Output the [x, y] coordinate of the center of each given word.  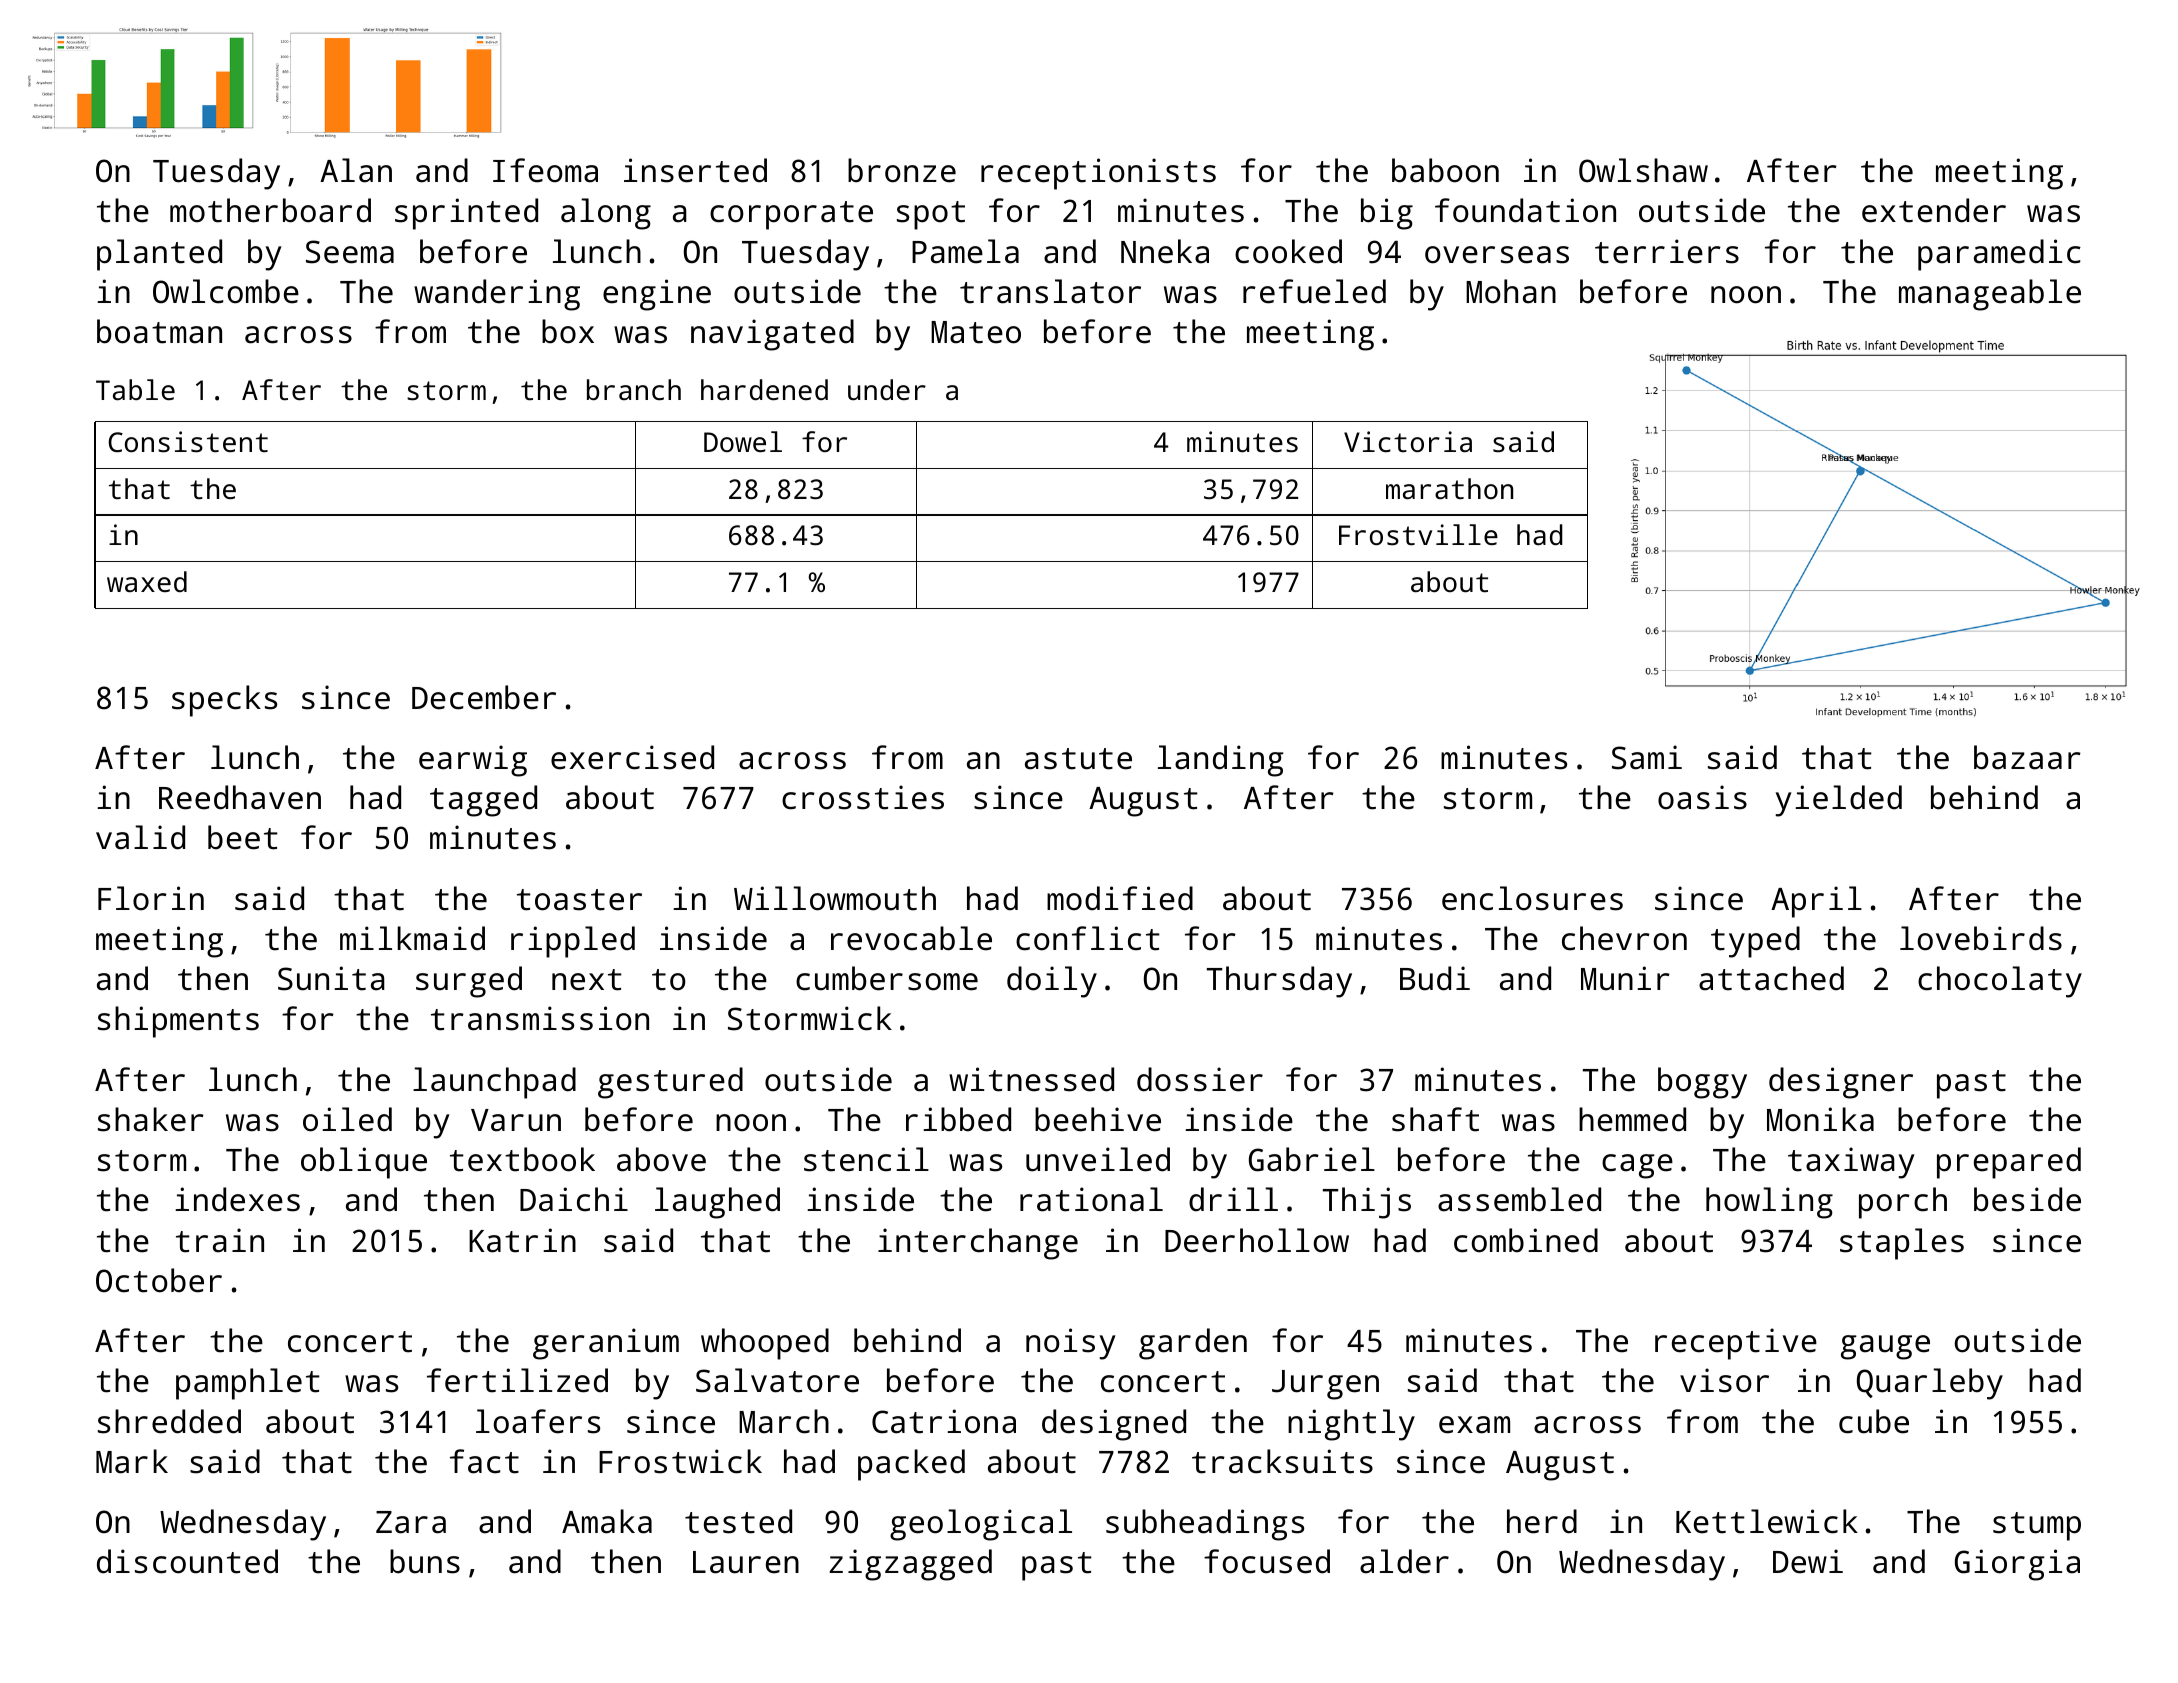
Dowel [743, 441]
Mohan [1511, 291]
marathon [1449, 488]
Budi [1435, 978]
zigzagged [910, 1565]
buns [425, 1561]
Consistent [188, 442]
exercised [632, 757]
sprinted [466, 214]
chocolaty [2000, 982]
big [1387, 214]
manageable [1990, 295]
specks [224, 701]
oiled [347, 1119]
